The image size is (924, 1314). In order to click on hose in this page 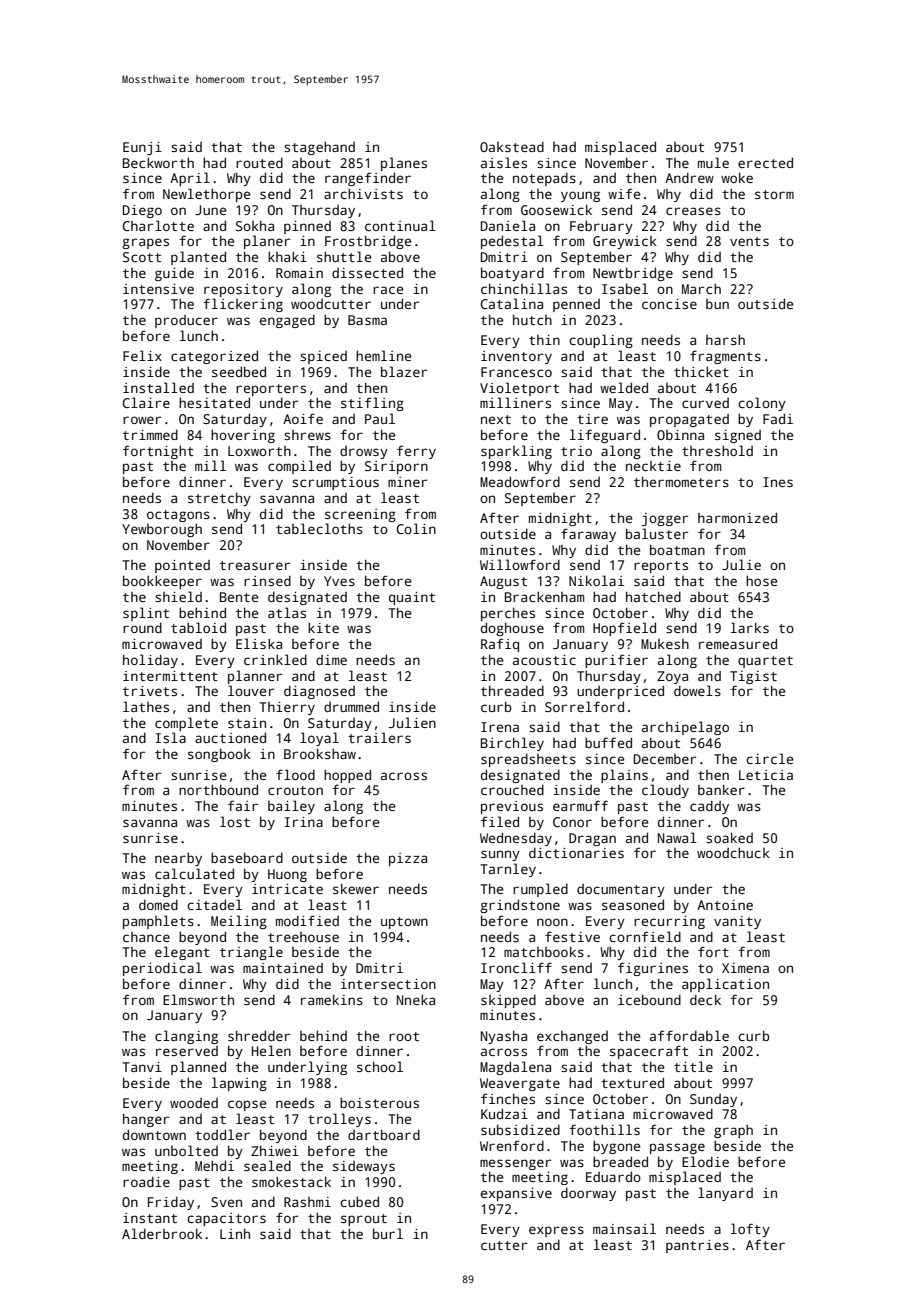, I will do `click(762, 580)`.
